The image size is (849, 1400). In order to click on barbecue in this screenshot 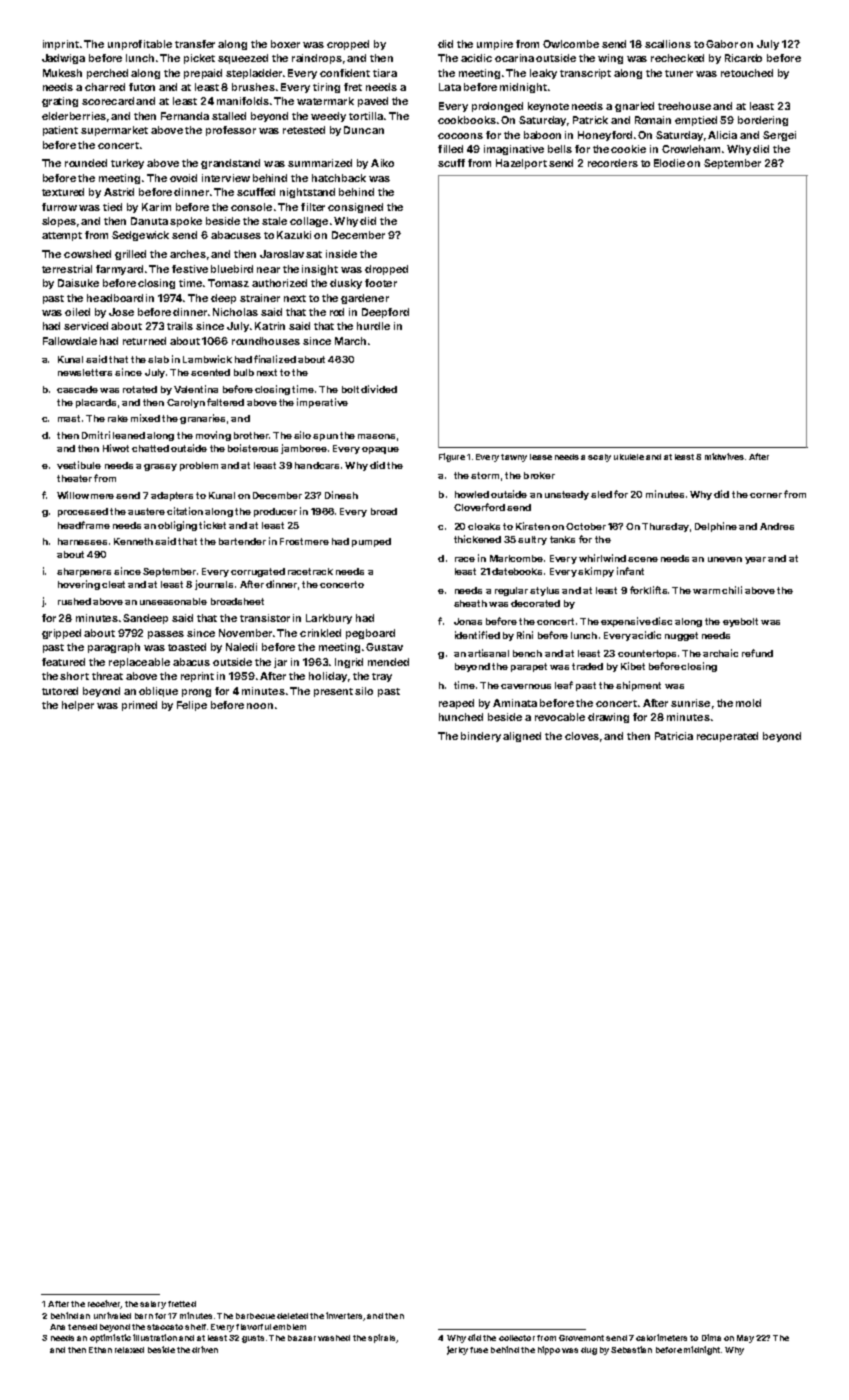, I will do `click(255, 1316)`.
